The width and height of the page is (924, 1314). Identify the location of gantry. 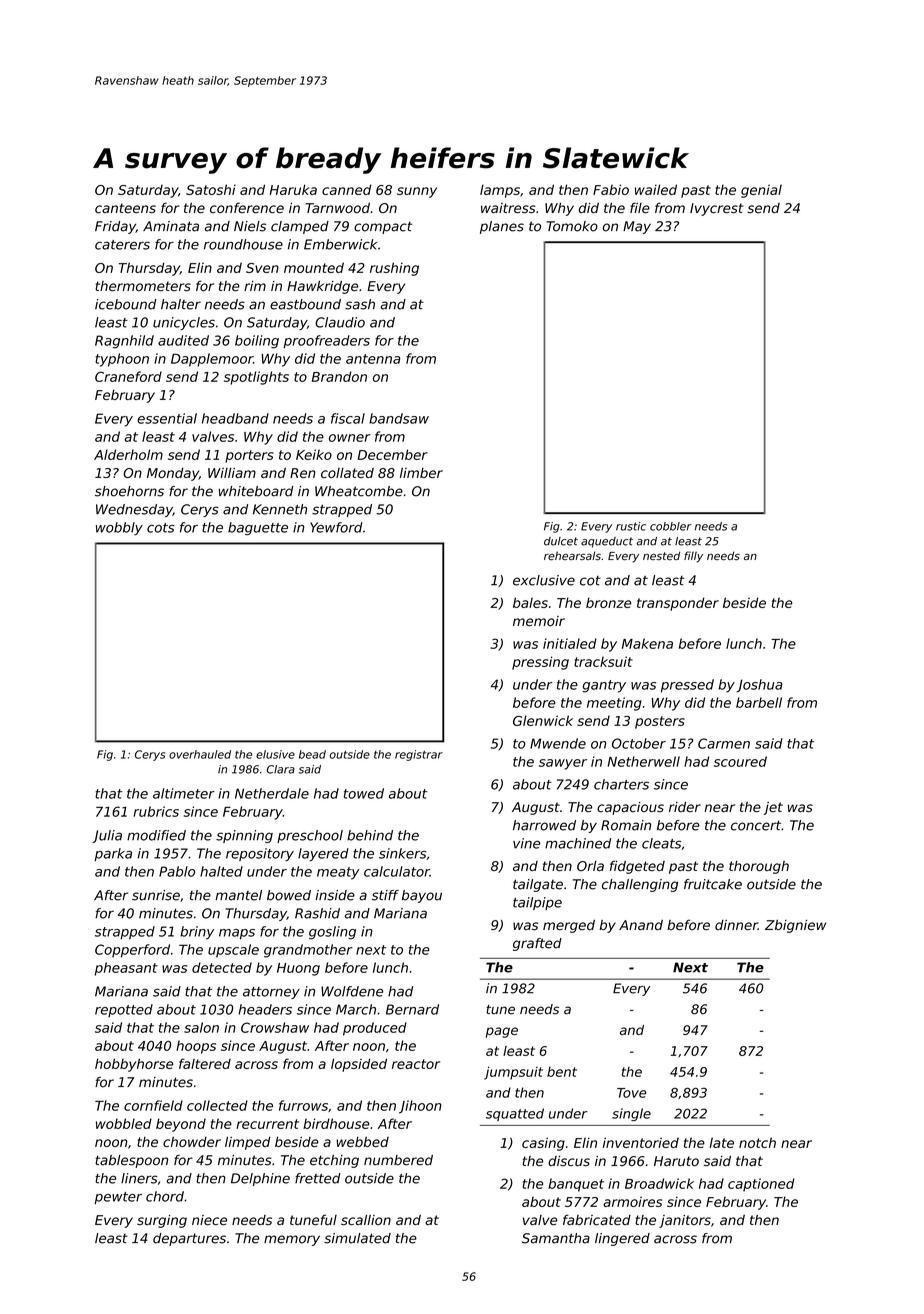
(604, 686).
